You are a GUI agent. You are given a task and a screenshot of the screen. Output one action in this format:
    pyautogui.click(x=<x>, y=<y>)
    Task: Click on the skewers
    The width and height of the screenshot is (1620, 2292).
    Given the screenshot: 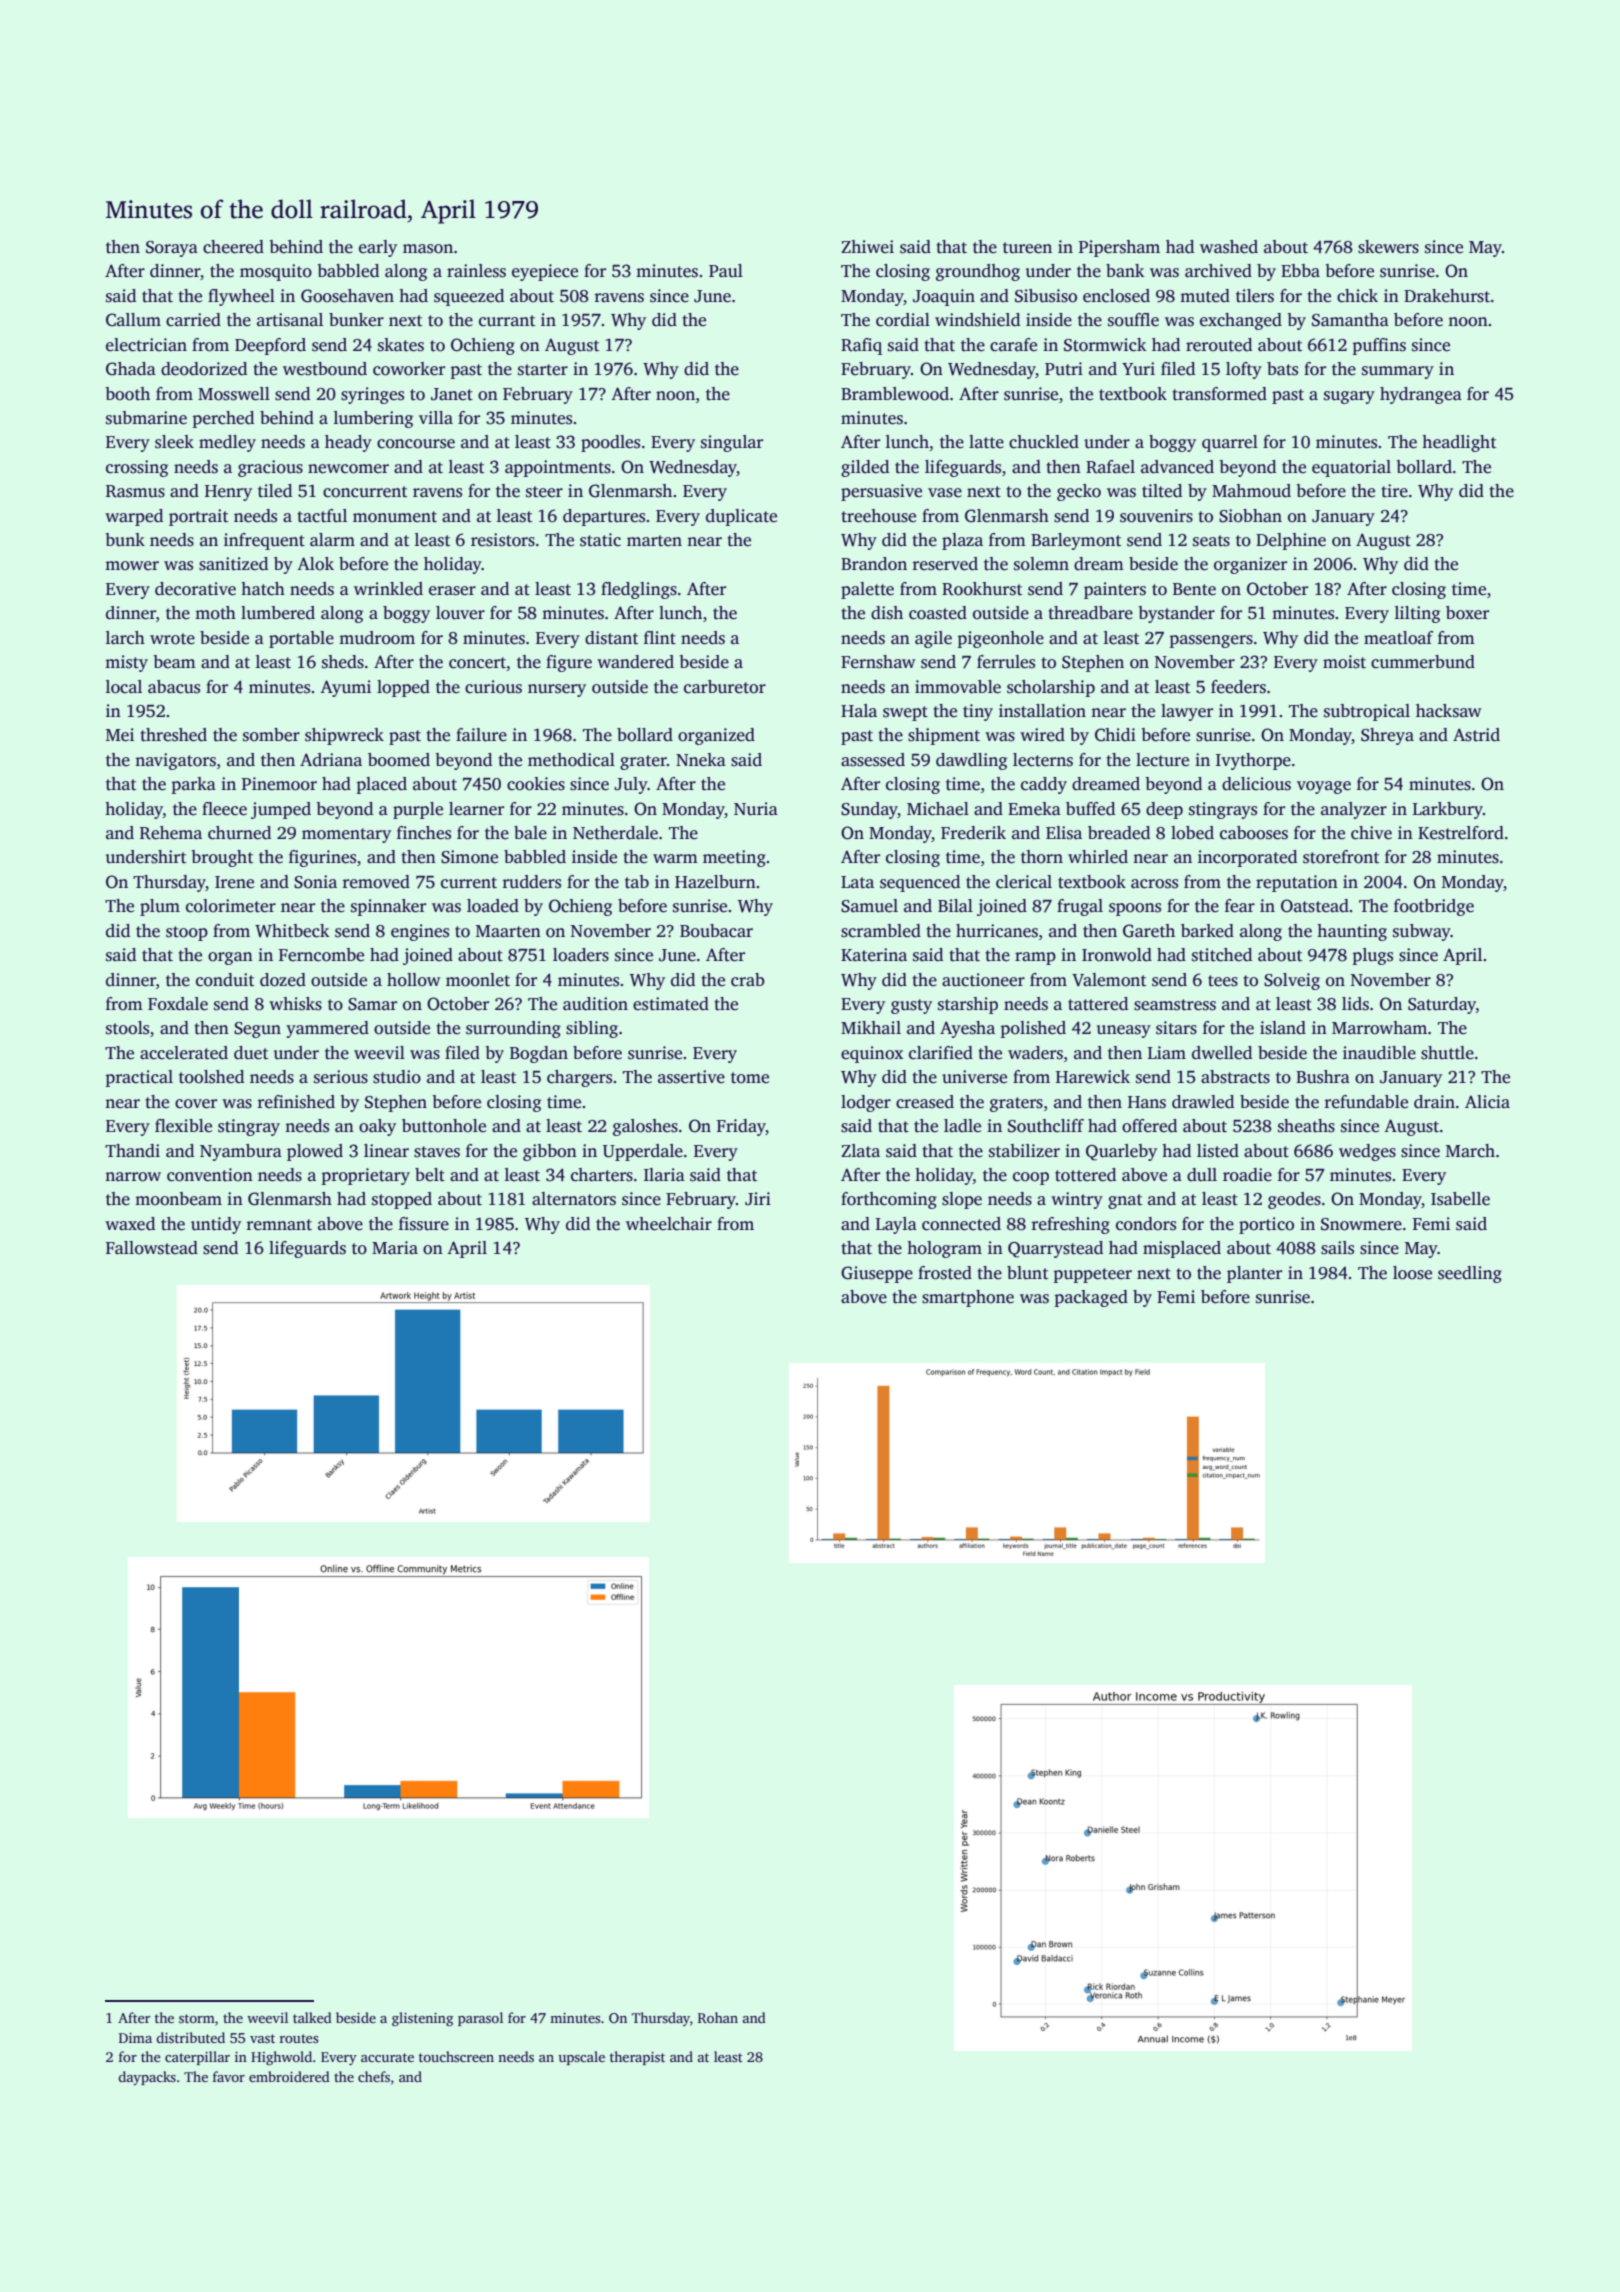 What is the action you would take?
    pyautogui.click(x=1388, y=247)
